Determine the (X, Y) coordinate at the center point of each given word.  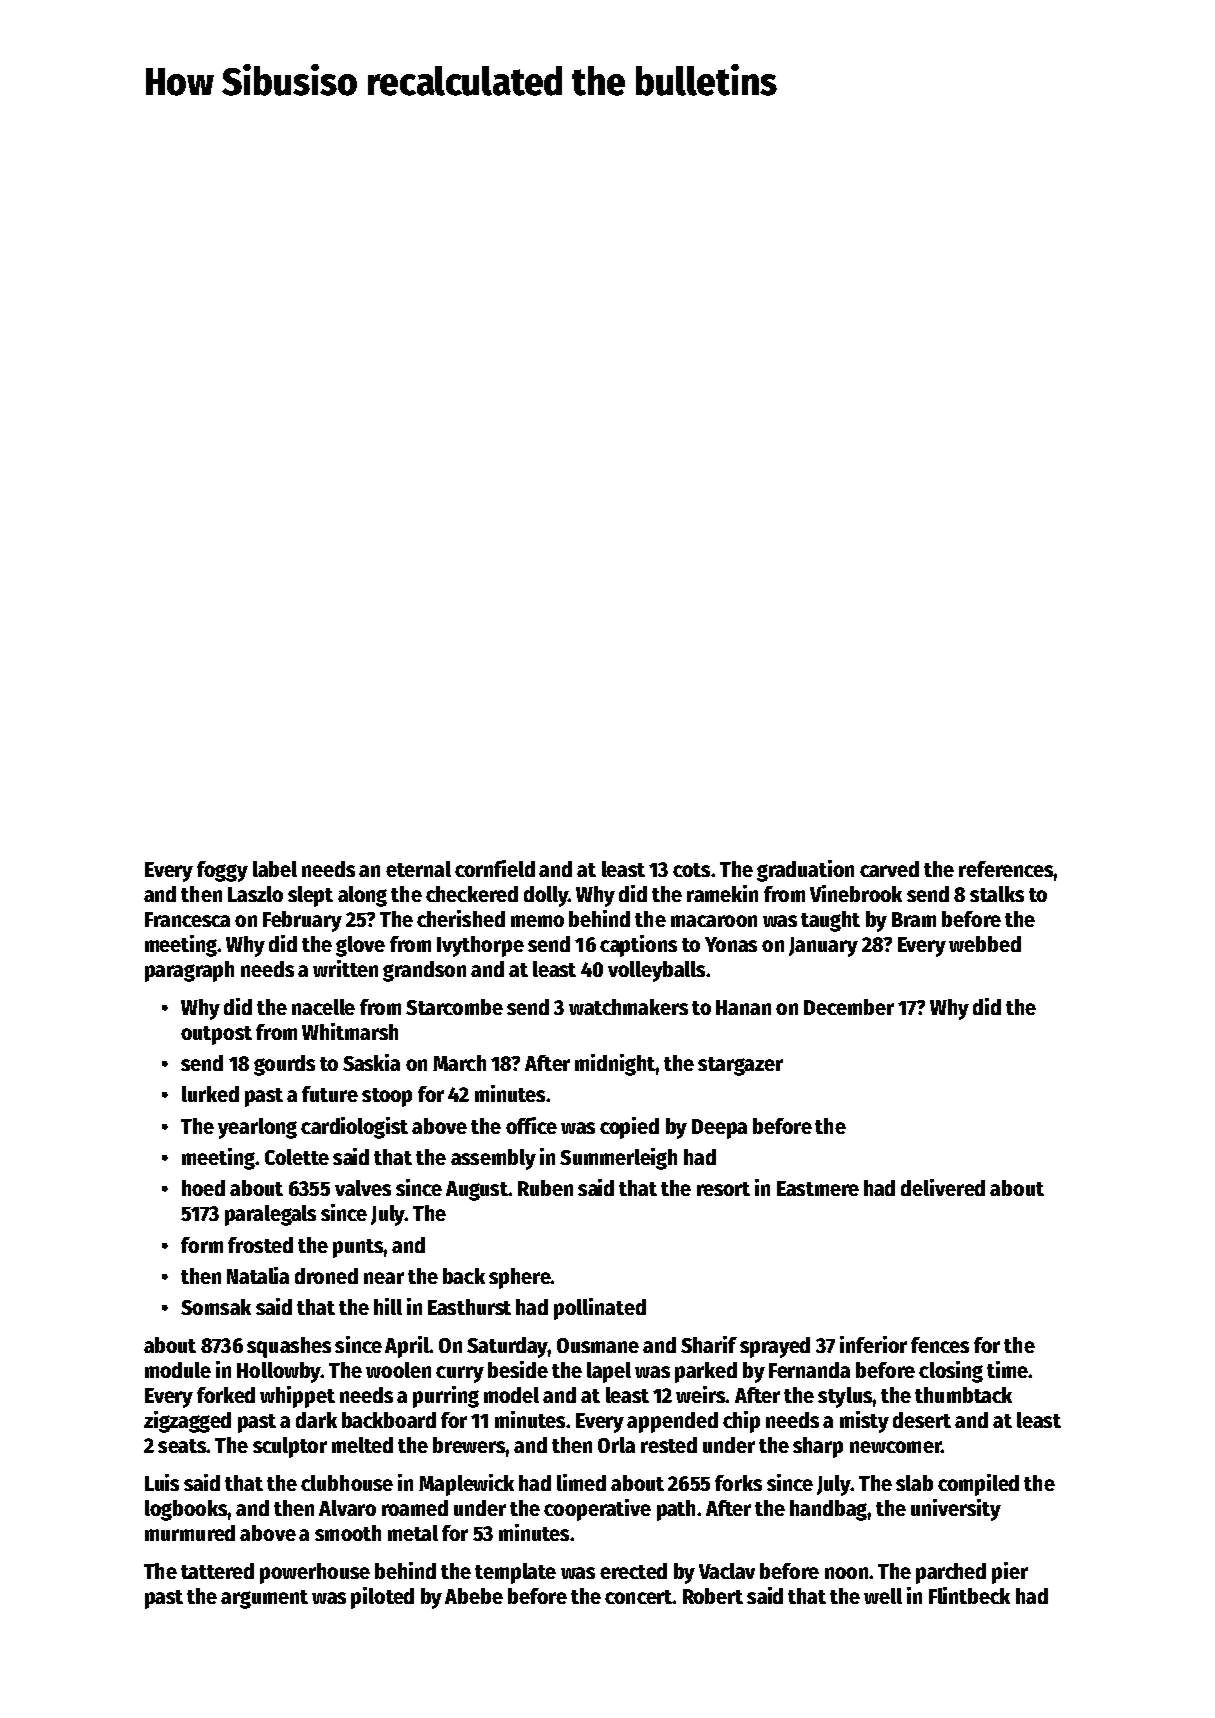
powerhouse (315, 1573)
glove (360, 946)
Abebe (474, 1596)
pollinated (600, 1309)
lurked (210, 1094)
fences (940, 1345)
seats (182, 1446)
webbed (985, 944)
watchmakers (628, 1007)
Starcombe (454, 1007)
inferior (873, 1344)
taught (830, 921)
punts (358, 1248)
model (511, 1395)
